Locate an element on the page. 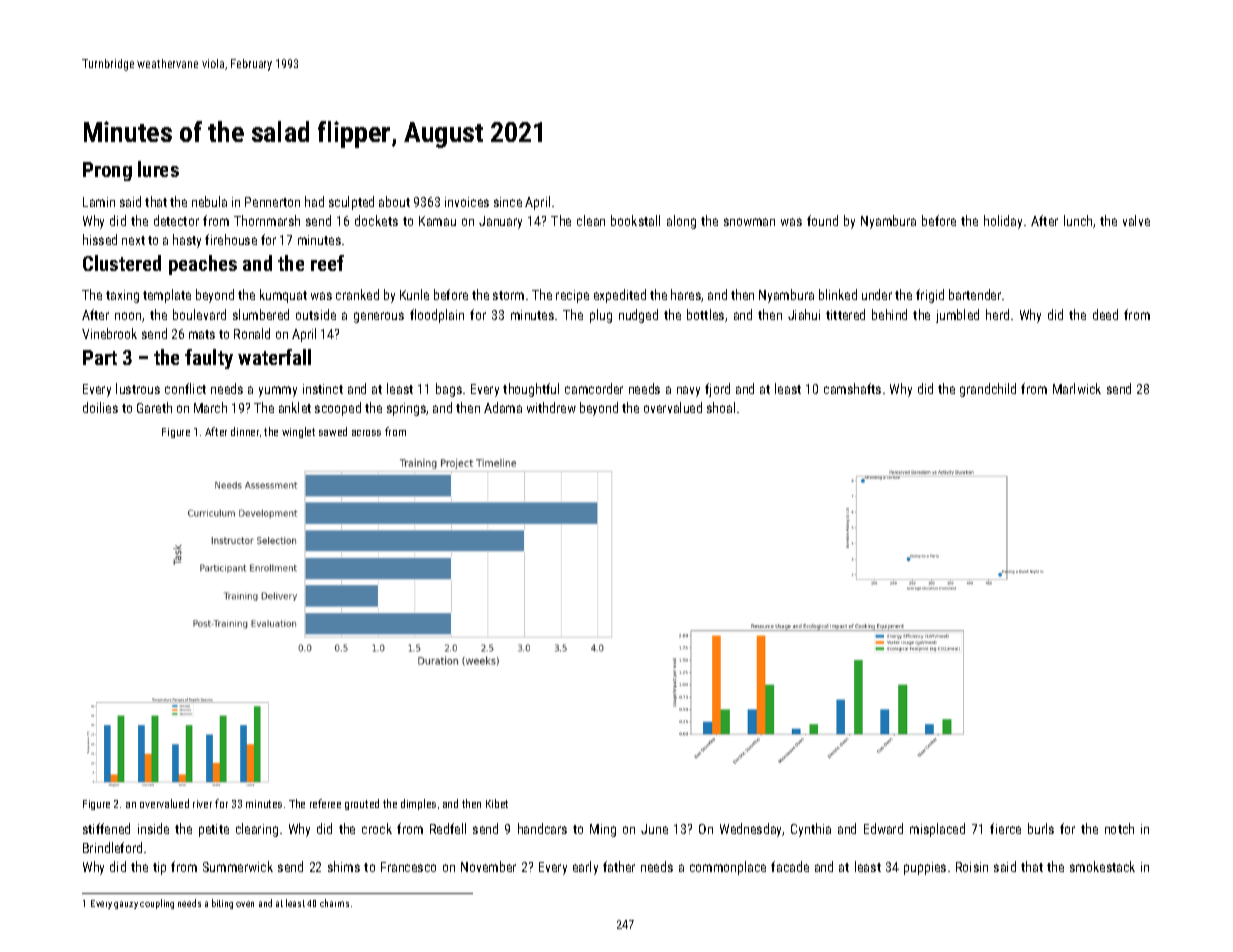 This image has width=1233, height=952. sawed is located at coordinates (333, 431).
